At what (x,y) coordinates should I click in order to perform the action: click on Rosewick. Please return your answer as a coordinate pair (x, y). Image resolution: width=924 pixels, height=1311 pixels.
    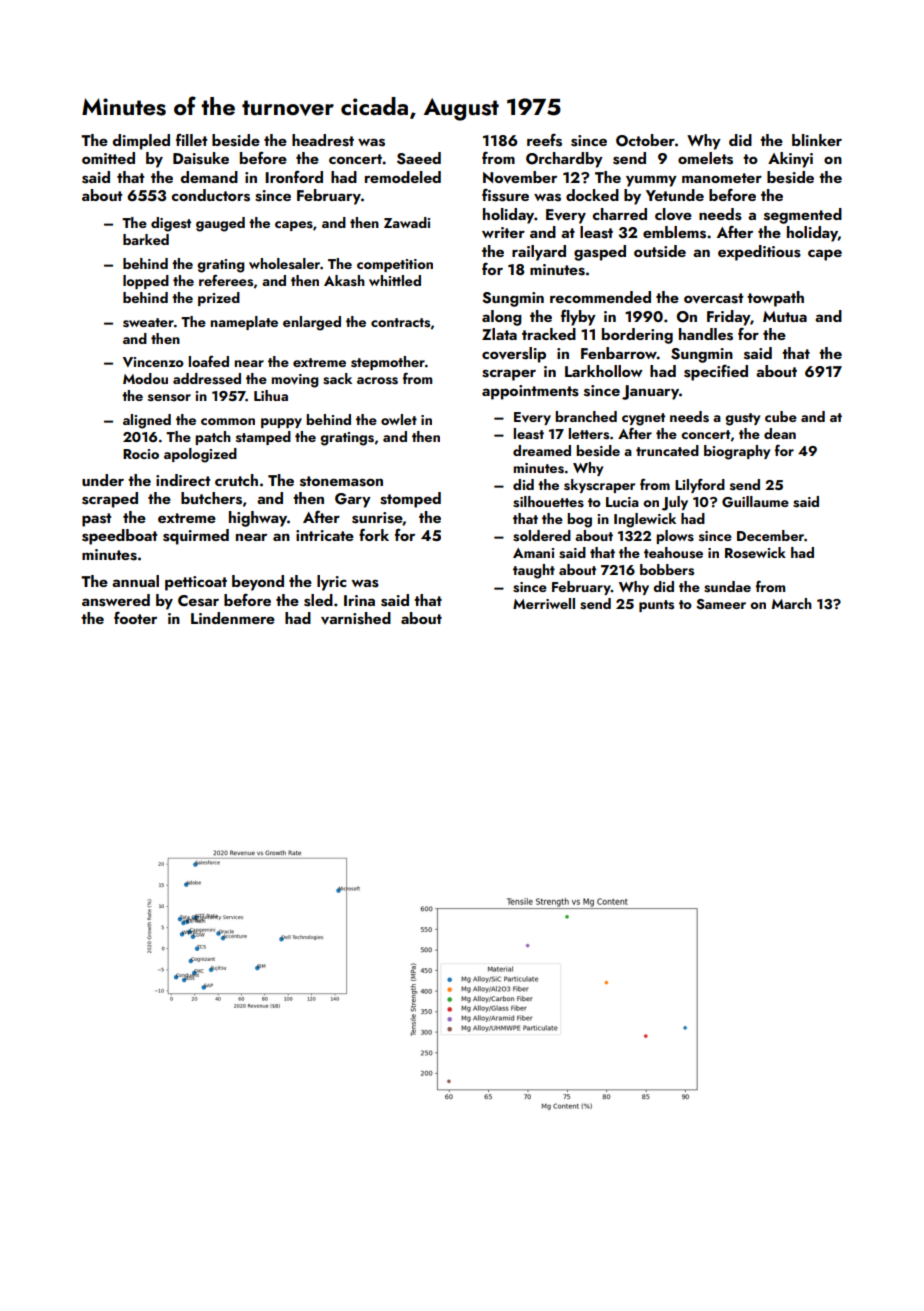
    Looking at the image, I should click on (755, 553).
